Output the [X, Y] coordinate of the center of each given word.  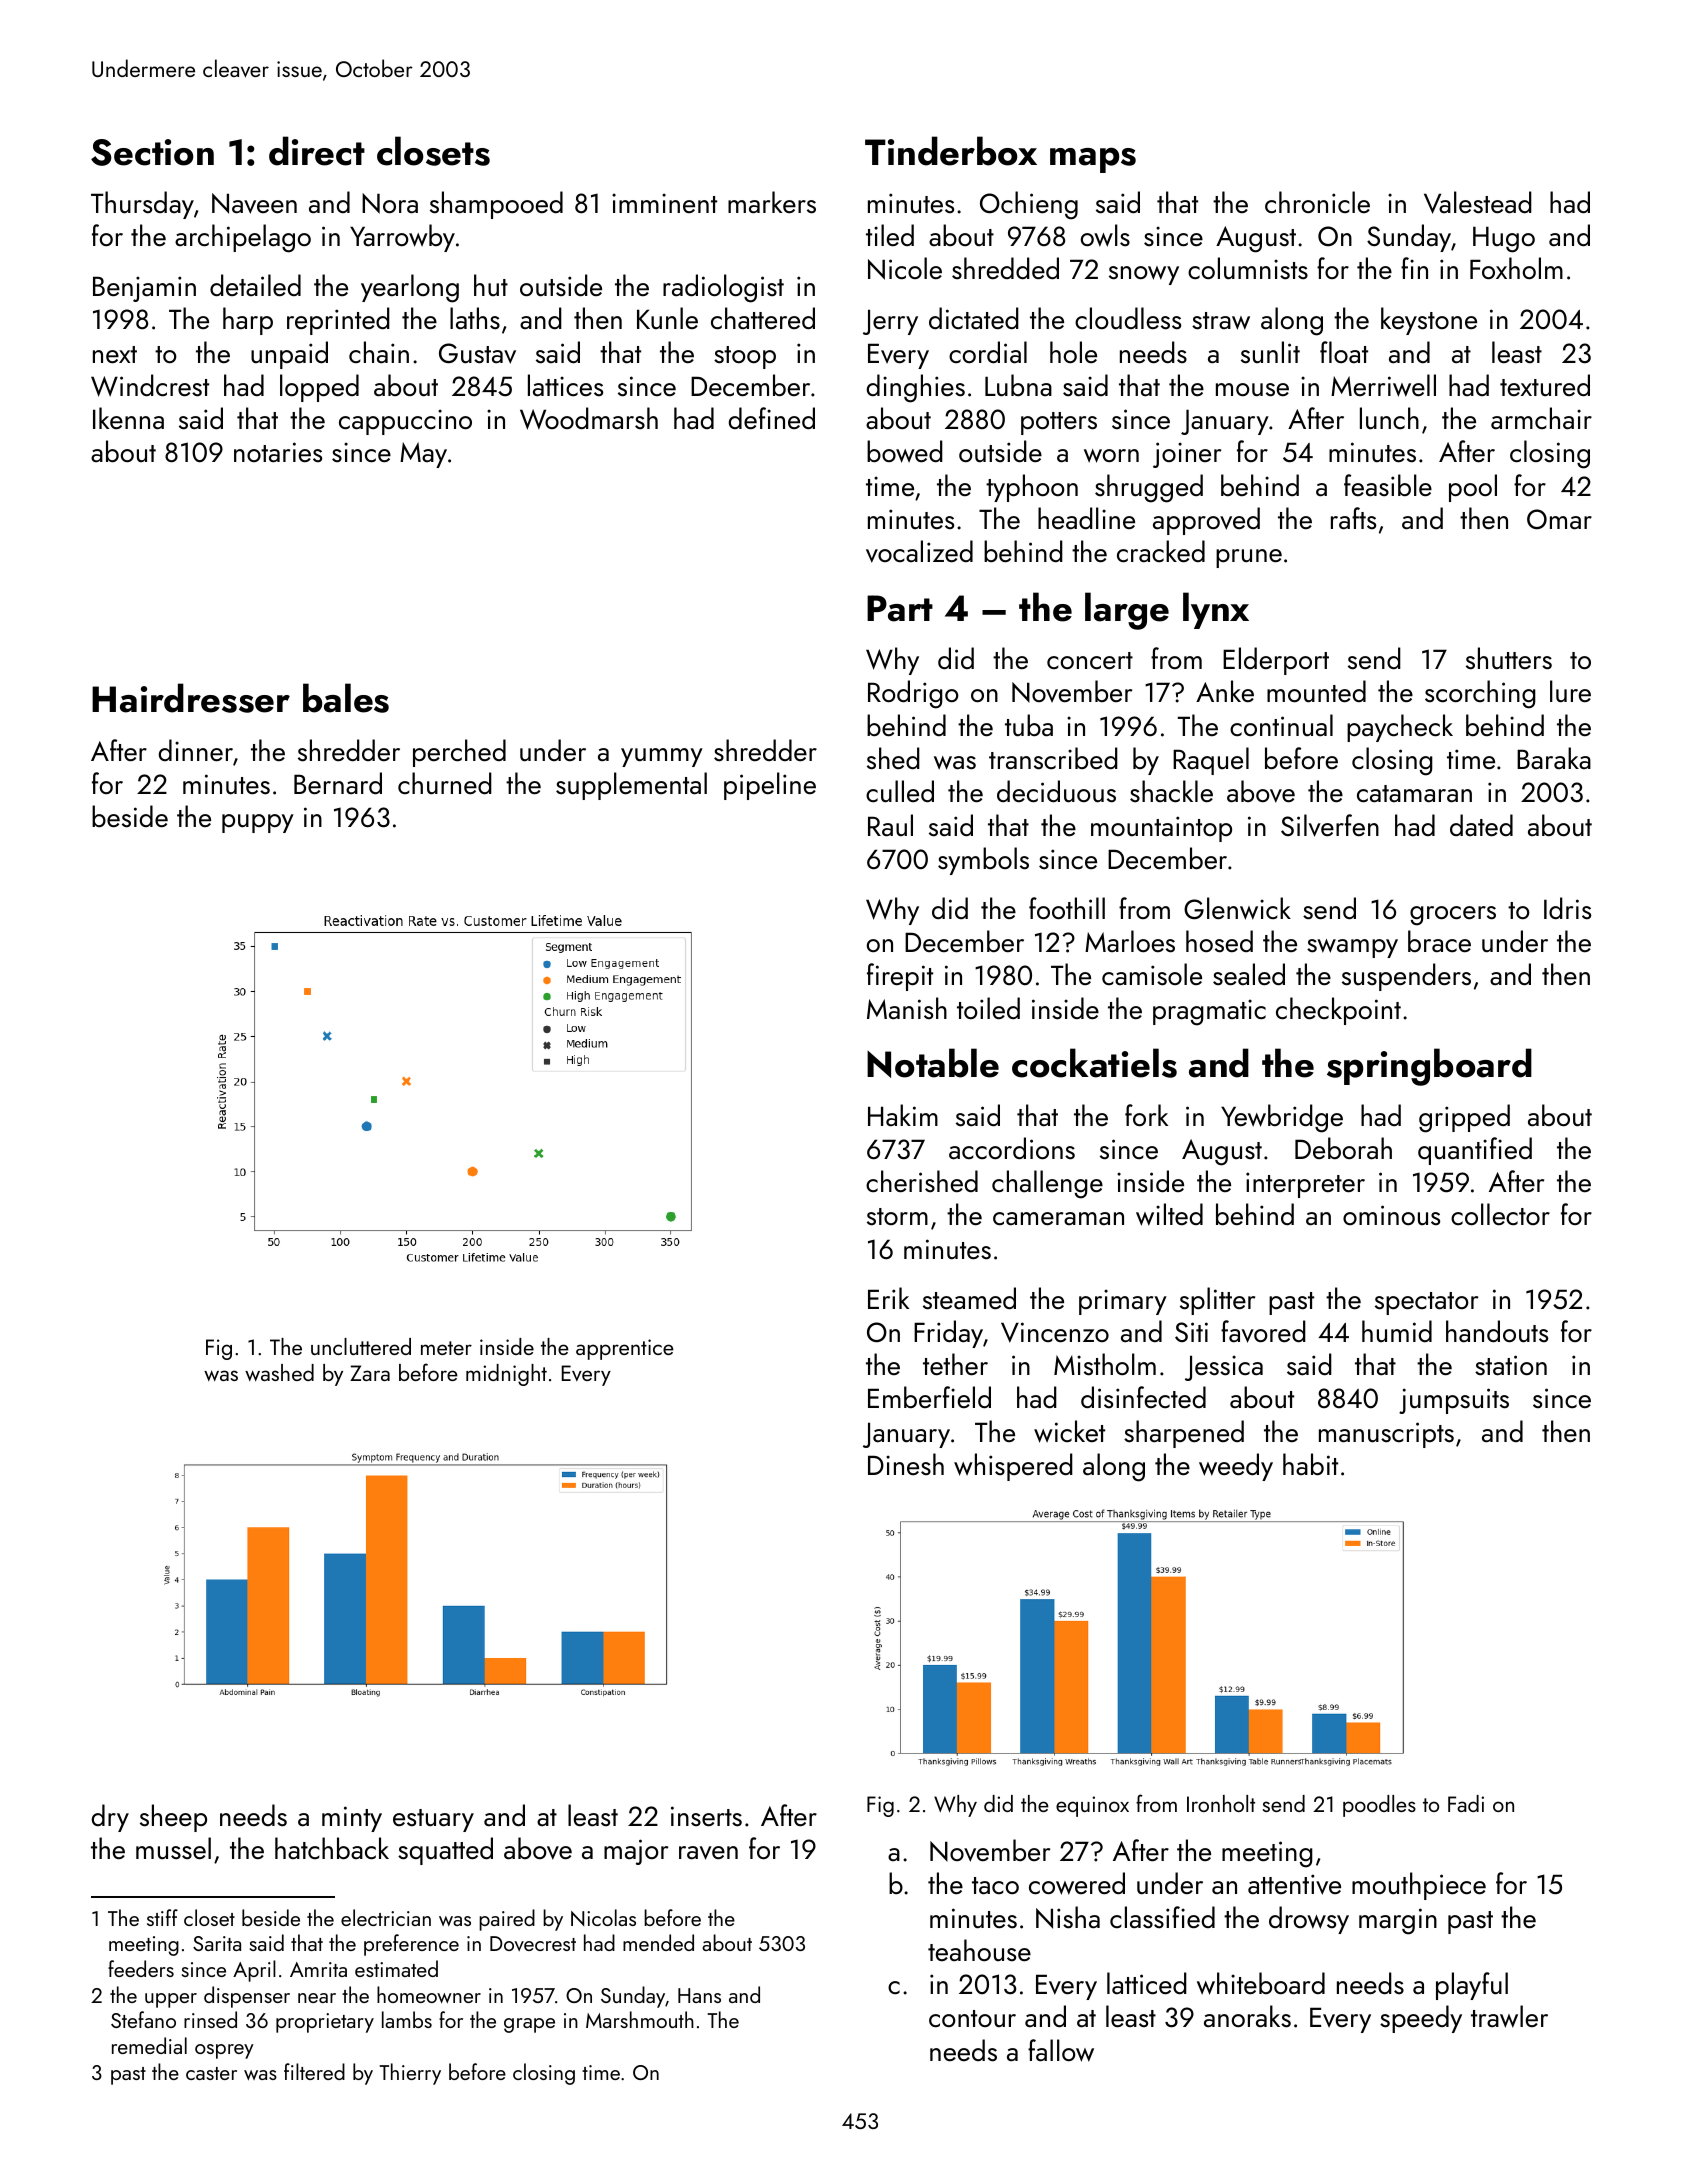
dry [110, 1818]
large [1127, 611]
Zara [370, 1373]
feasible [1388, 485]
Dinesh [906, 1464]
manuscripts [1386, 1435]
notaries [278, 452]
